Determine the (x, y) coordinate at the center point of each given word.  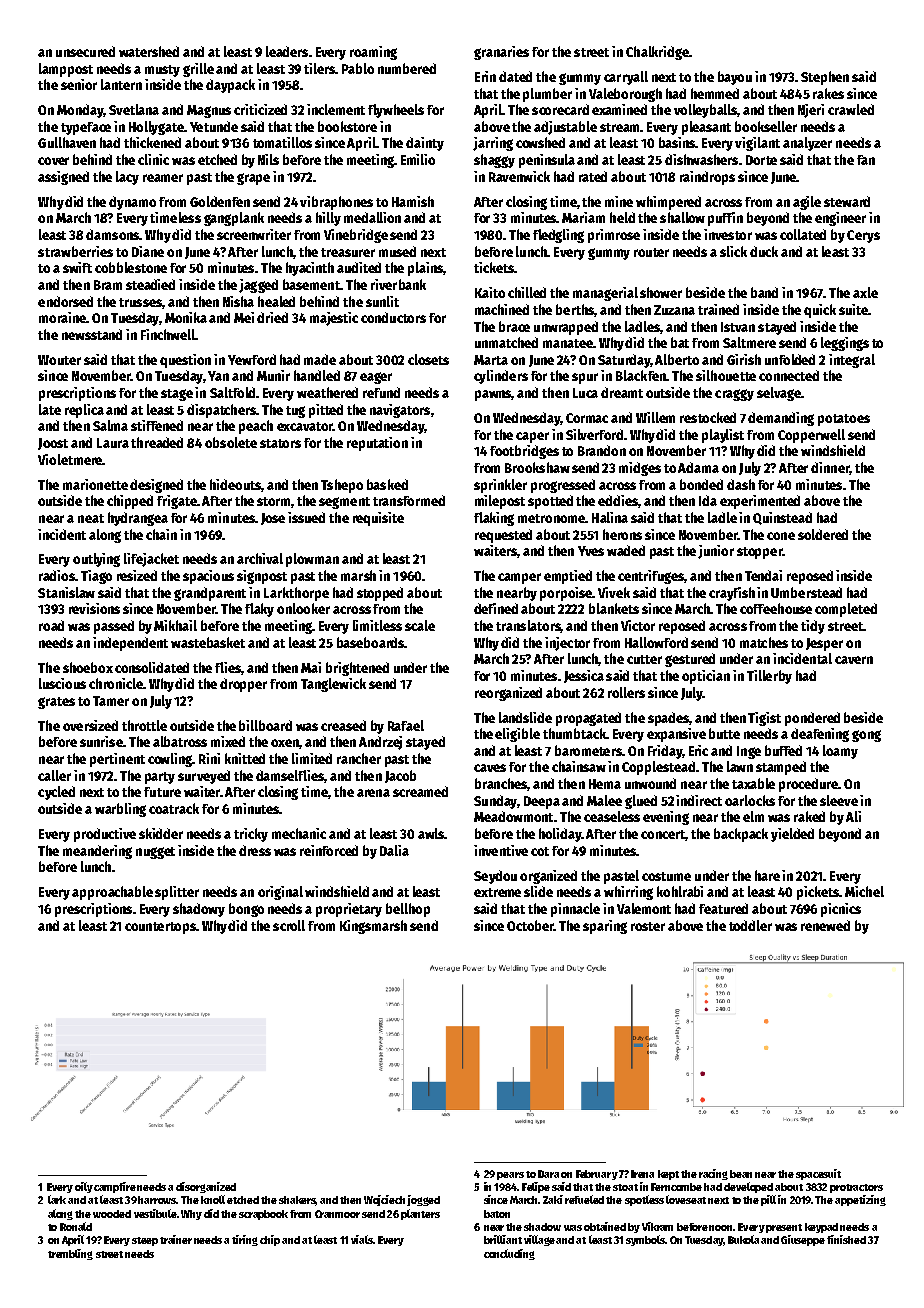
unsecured (85, 51)
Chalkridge (657, 53)
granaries (501, 53)
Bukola (743, 1239)
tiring (245, 1240)
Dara (548, 1174)
